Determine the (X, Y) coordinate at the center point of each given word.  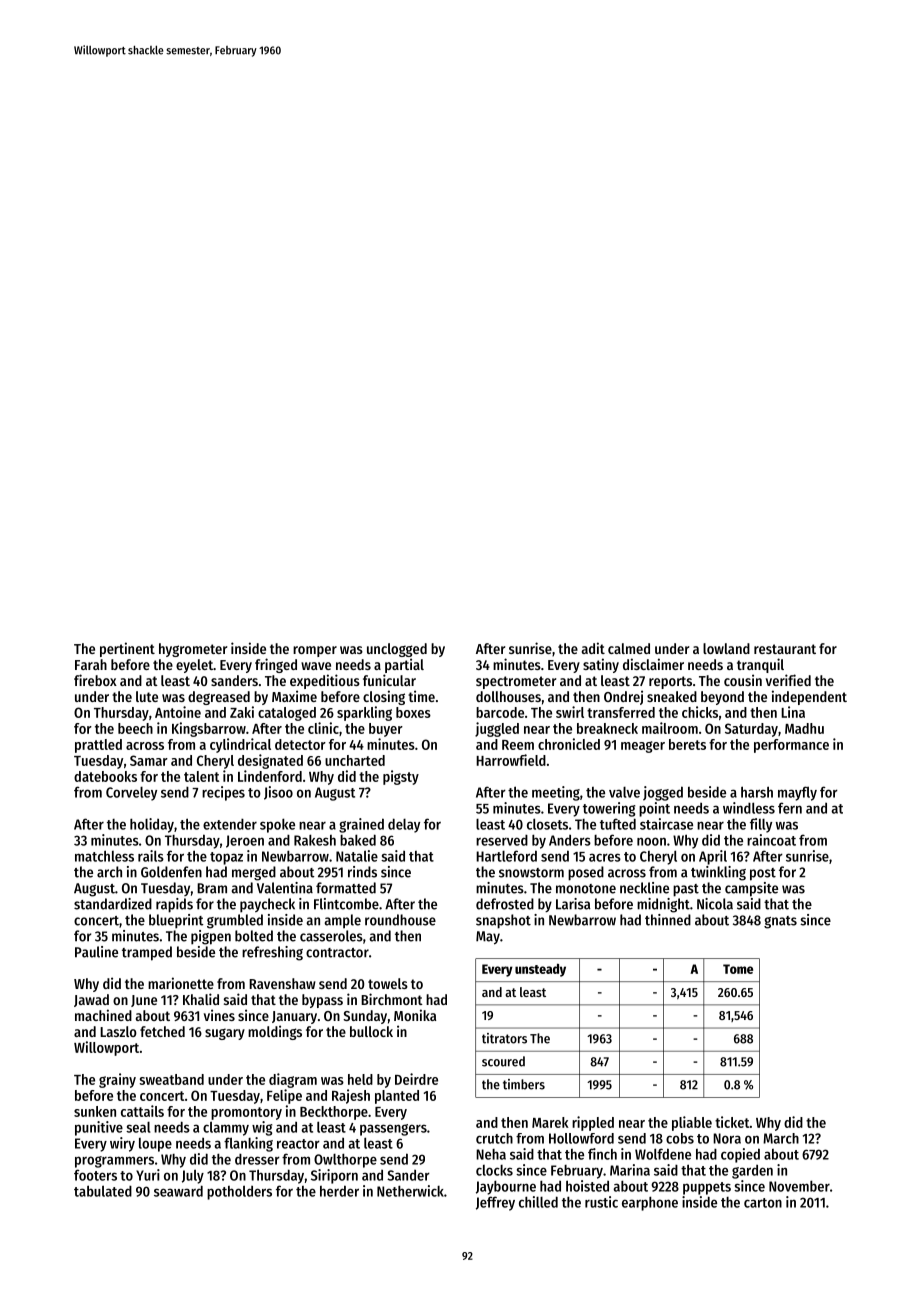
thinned (668, 920)
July (193, 1176)
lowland (726, 648)
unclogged (397, 650)
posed (586, 873)
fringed (276, 665)
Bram (212, 888)
